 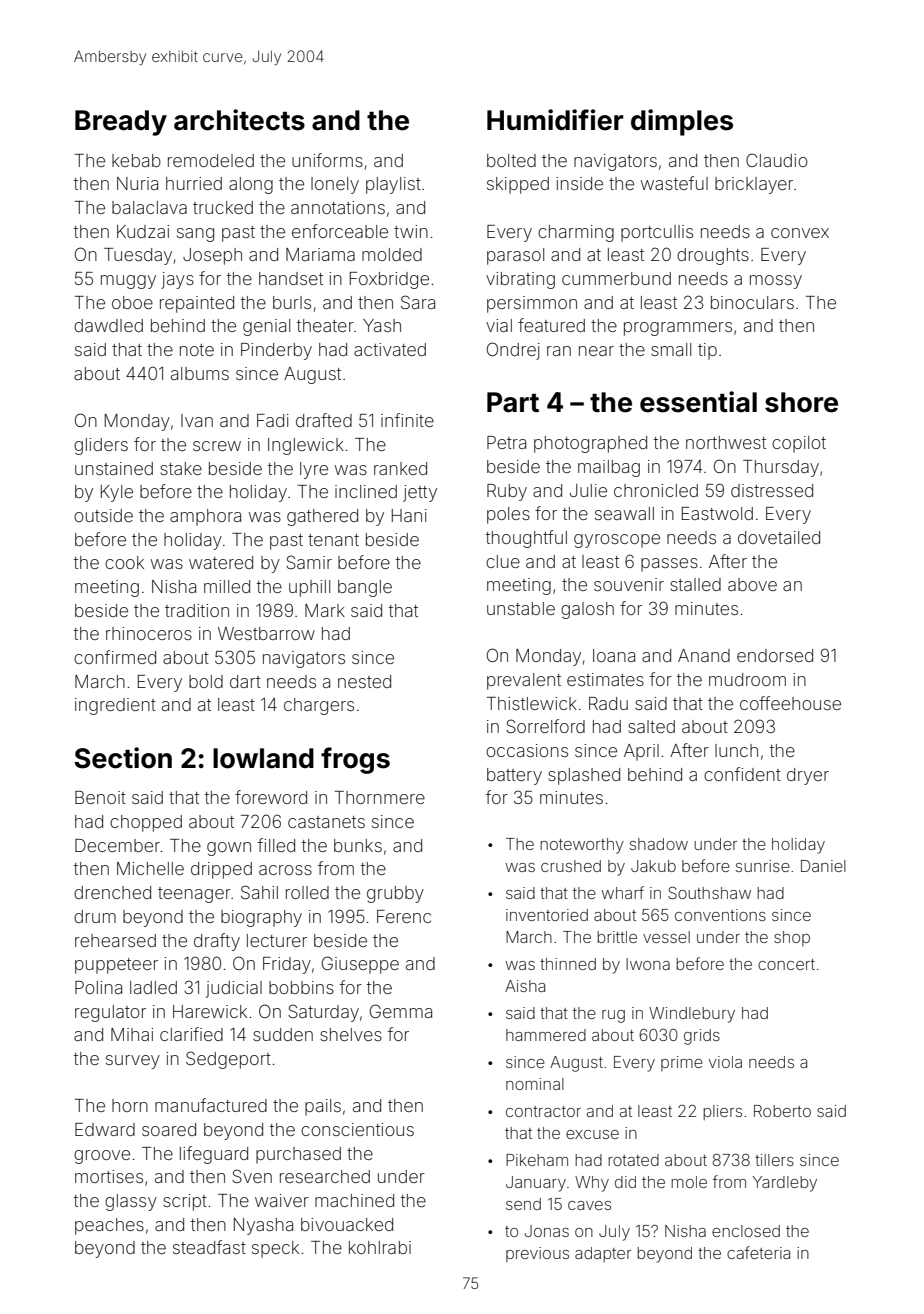 What do you see at coordinates (698, 402) in the screenshot?
I see `essential` at bounding box center [698, 402].
